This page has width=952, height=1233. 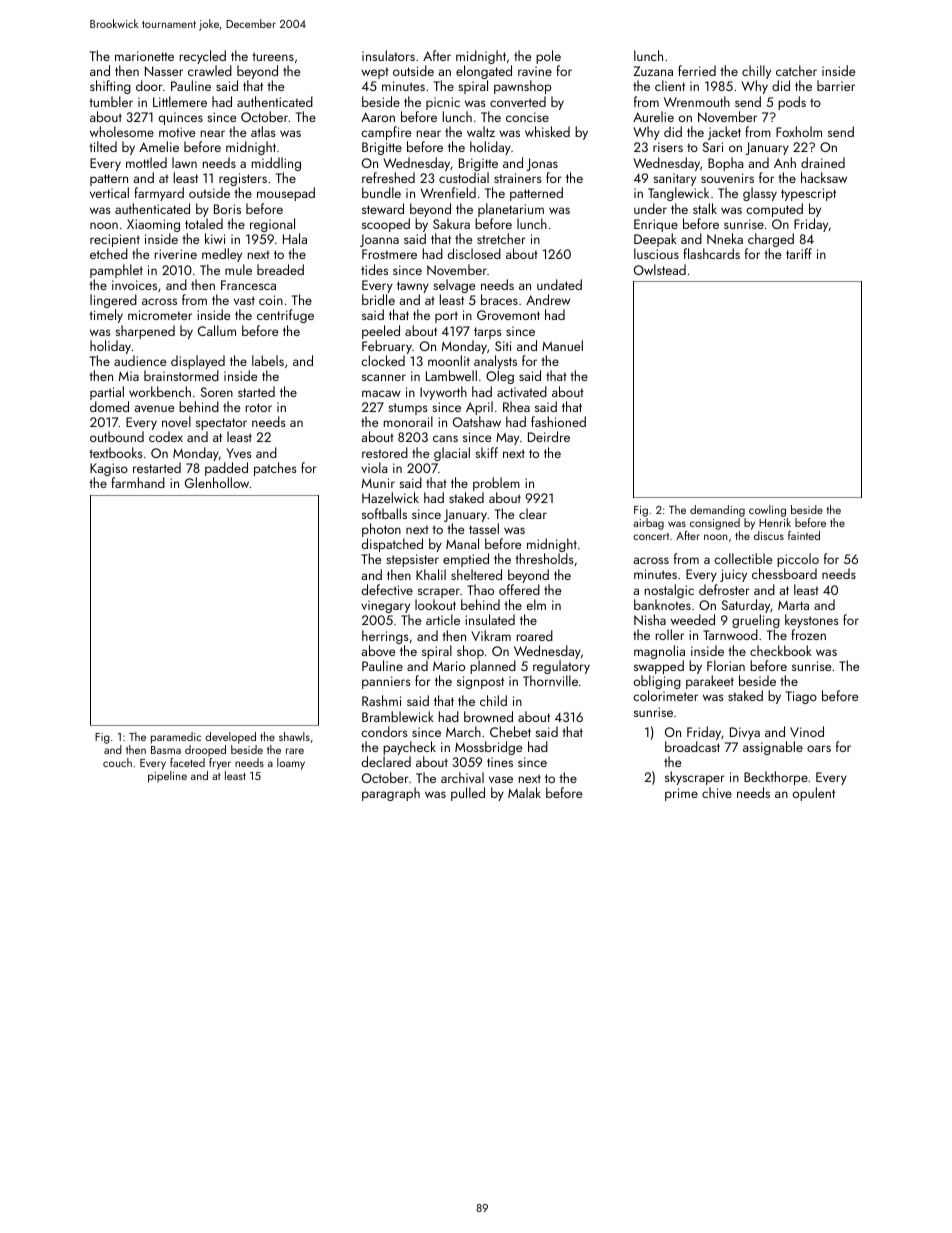 What do you see at coordinates (559, 284) in the page?
I see `undated` at bounding box center [559, 284].
